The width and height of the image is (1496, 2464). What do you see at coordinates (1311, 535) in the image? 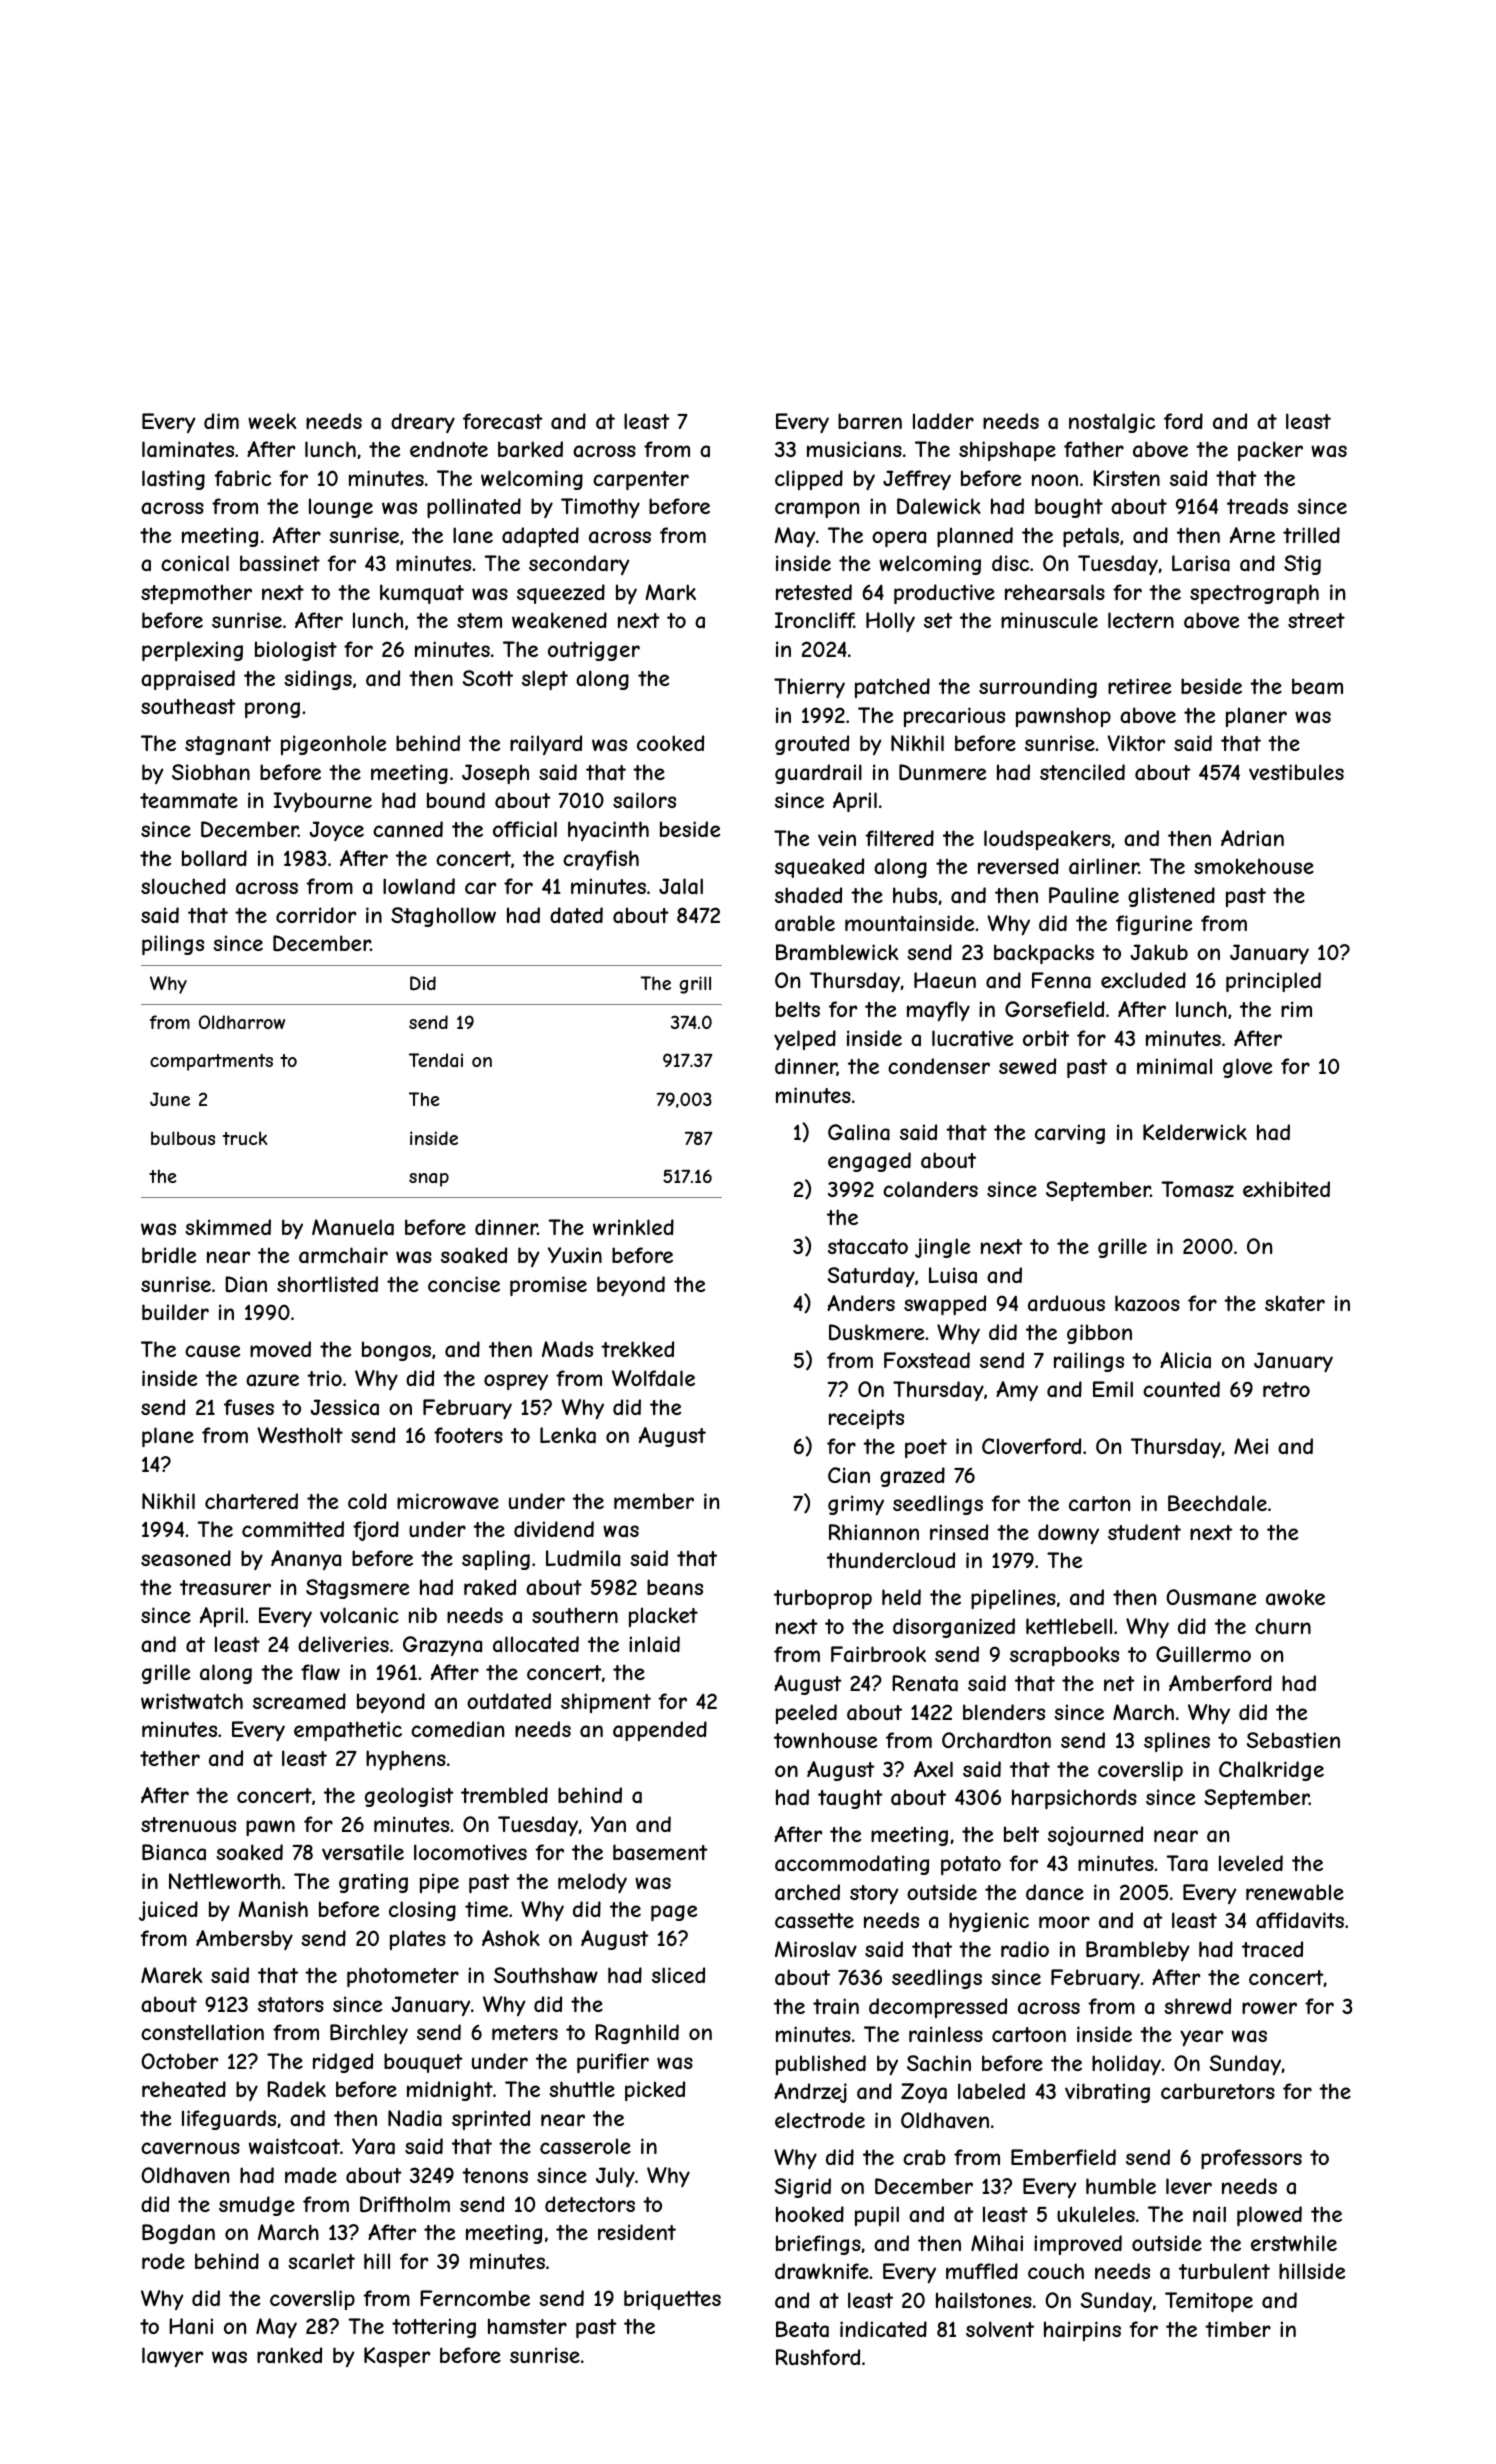
I see `trilled` at bounding box center [1311, 535].
